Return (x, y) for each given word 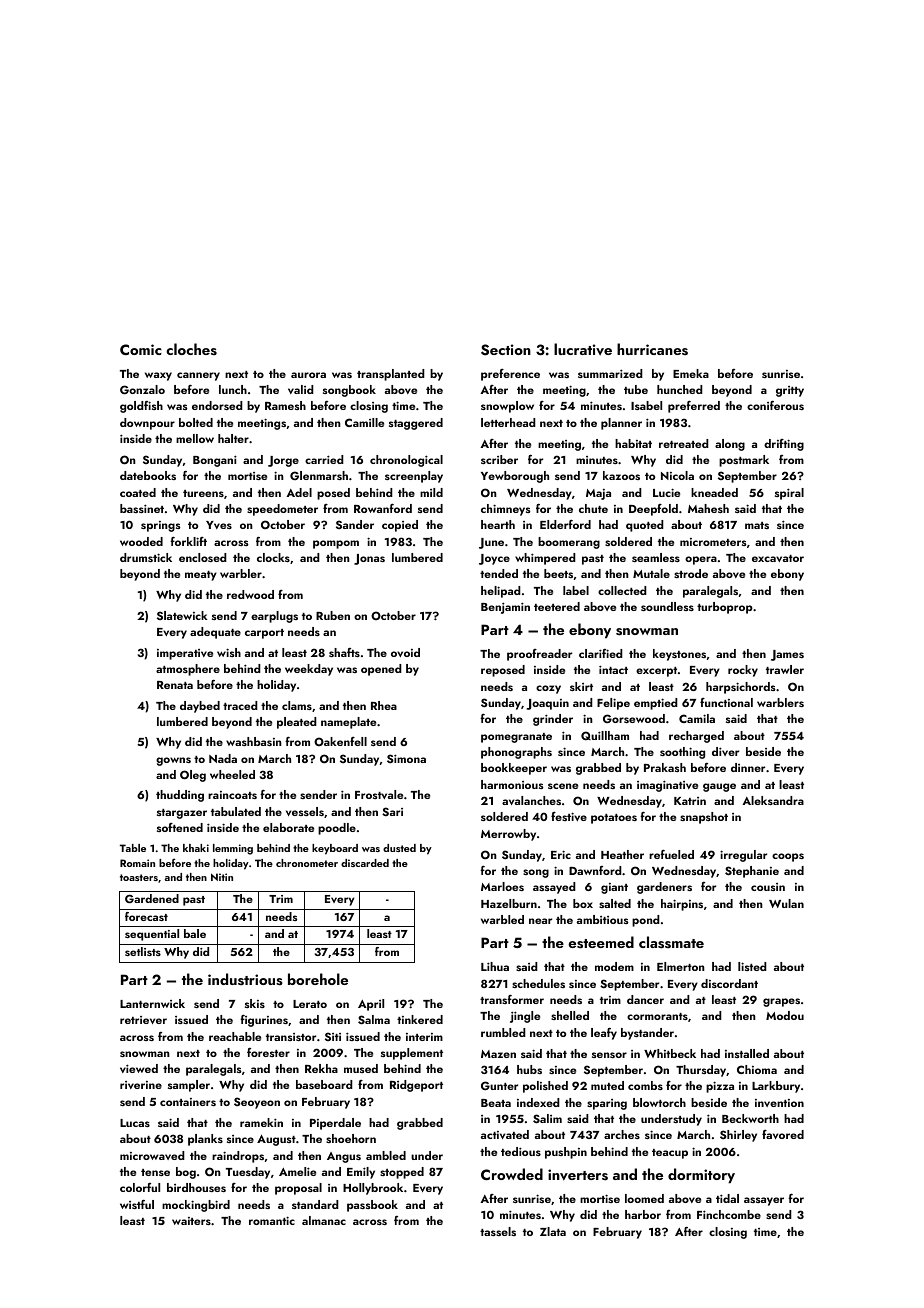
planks (205, 1140)
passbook (372, 1206)
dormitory (701, 1175)
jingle (525, 1017)
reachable (235, 1036)
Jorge (283, 461)
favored (783, 1134)
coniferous (775, 405)
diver (725, 751)
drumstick (146, 557)
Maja (598, 494)
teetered (557, 606)
